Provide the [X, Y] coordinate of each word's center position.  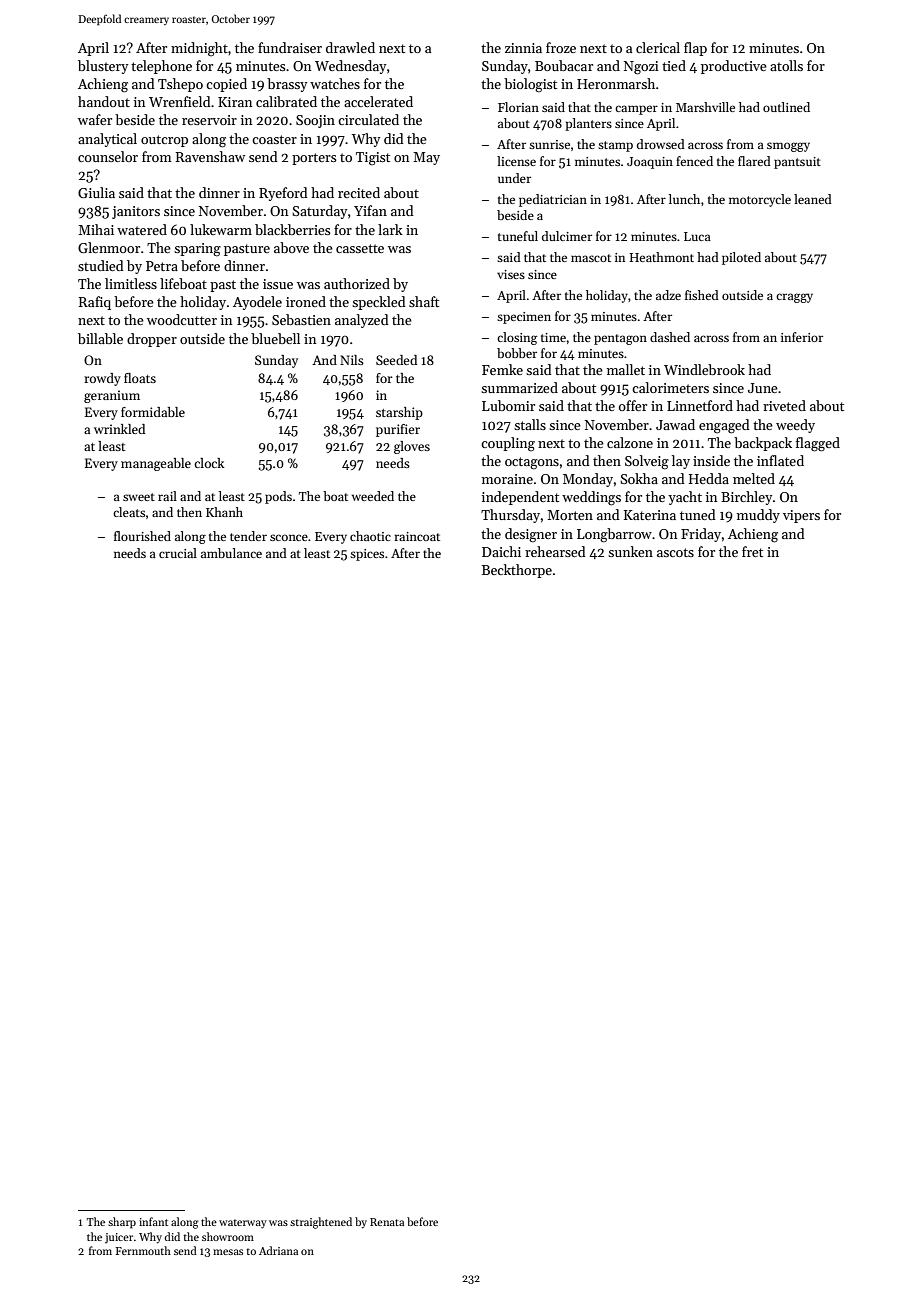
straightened [321, 1223]
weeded [373, 496]
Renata [387, 1222]
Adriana [278, 1250]
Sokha [639, 478]
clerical [658, 47]
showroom [228, 1236]
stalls [530, 424]
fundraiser [290, 47]
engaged [724, 426]
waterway [243, 1224]
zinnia [523, 48]
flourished [142, 536]
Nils [352, 360]
